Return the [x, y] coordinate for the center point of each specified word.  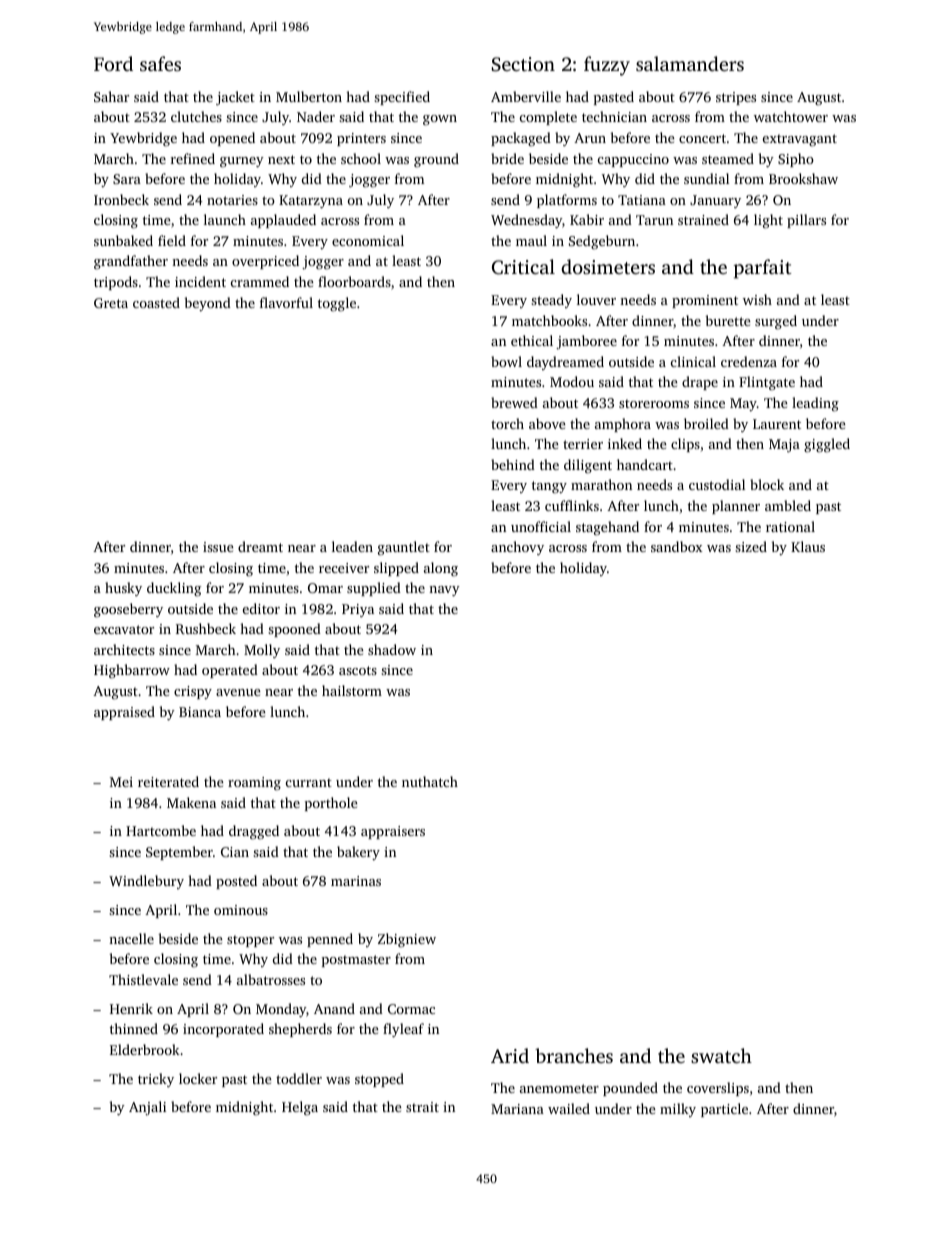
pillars [806, 221]
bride [507, 158]
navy [444, 591]
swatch [721, 1055]
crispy [193, 692]
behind [513, 464]
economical [368, 240]
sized [751, 546]
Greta [111, 303]
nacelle [131, 938]
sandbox [677, 546]
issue [218, 547]
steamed [728, 158]
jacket [235, 98]
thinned [134, 1028]
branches [574, 1055]
